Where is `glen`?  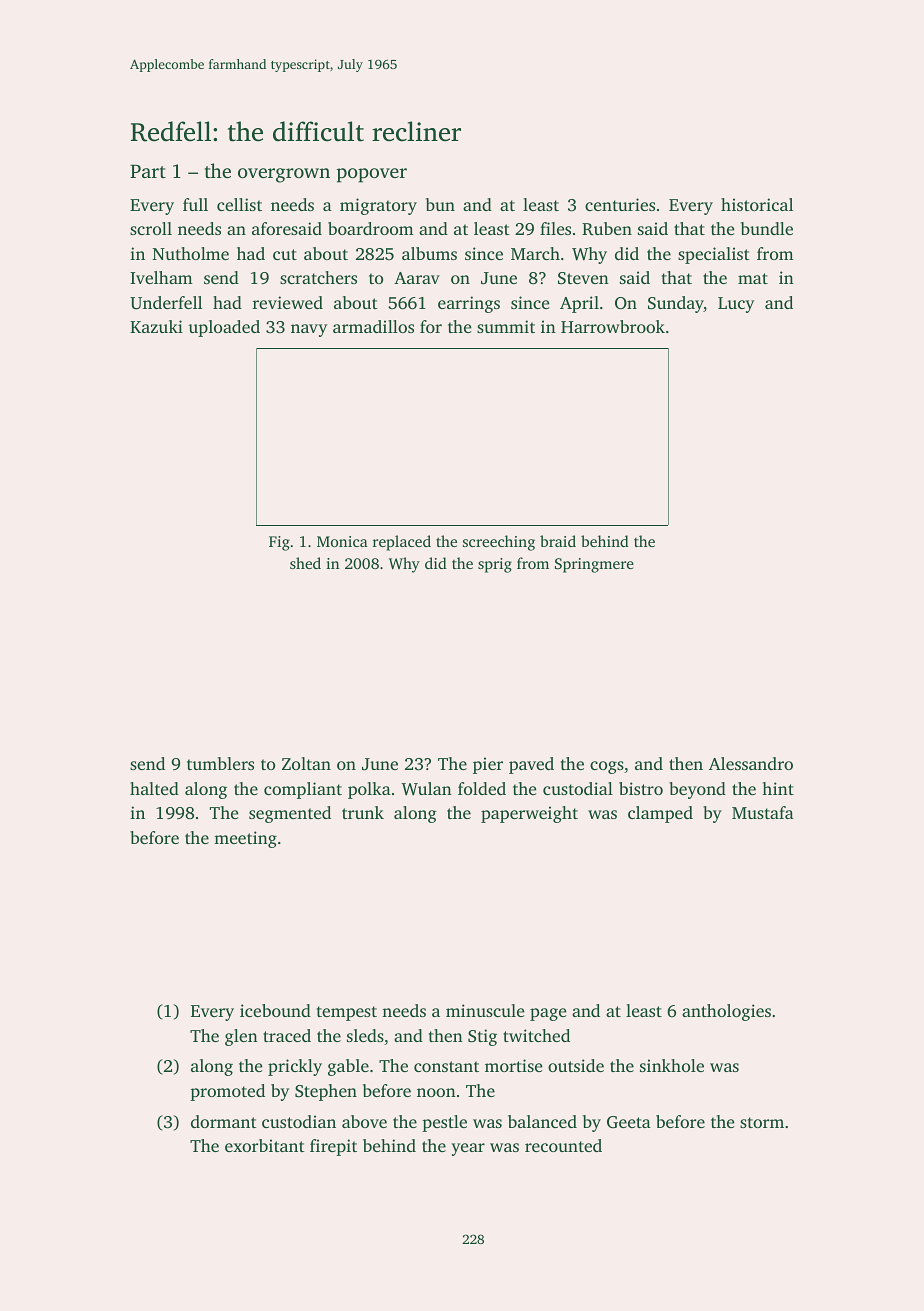 glen is located at coordinates (241, 1037).
